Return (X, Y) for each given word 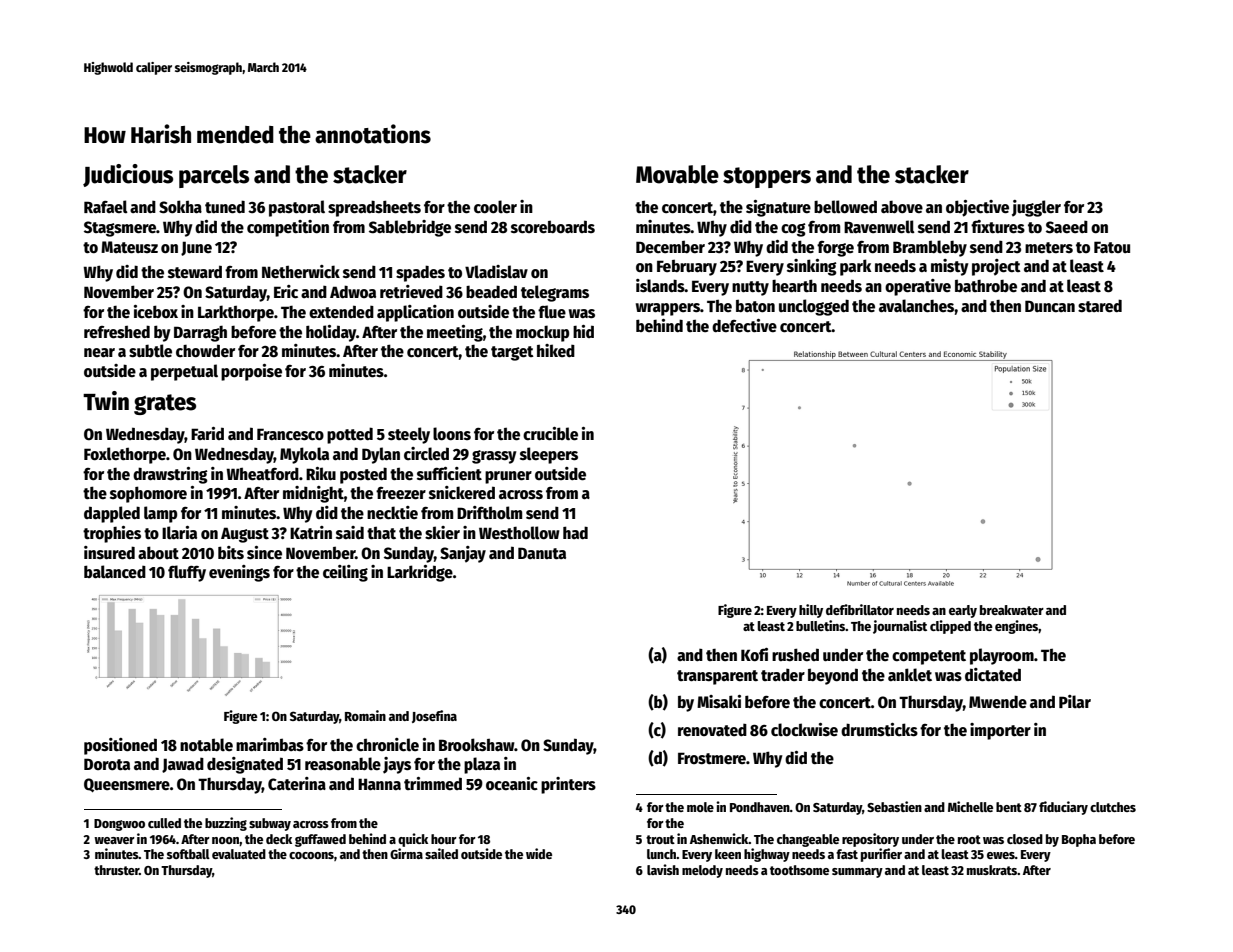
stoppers (767, 177)
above (902, 207)
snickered (462, 493)
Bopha (1079, 840)
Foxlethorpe (125, 455)
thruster (116, 870)
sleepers (549, 455)
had (575, 532)
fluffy (187, 573)
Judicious (128, 175)
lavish (663, 869)
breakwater (1012, 610)
